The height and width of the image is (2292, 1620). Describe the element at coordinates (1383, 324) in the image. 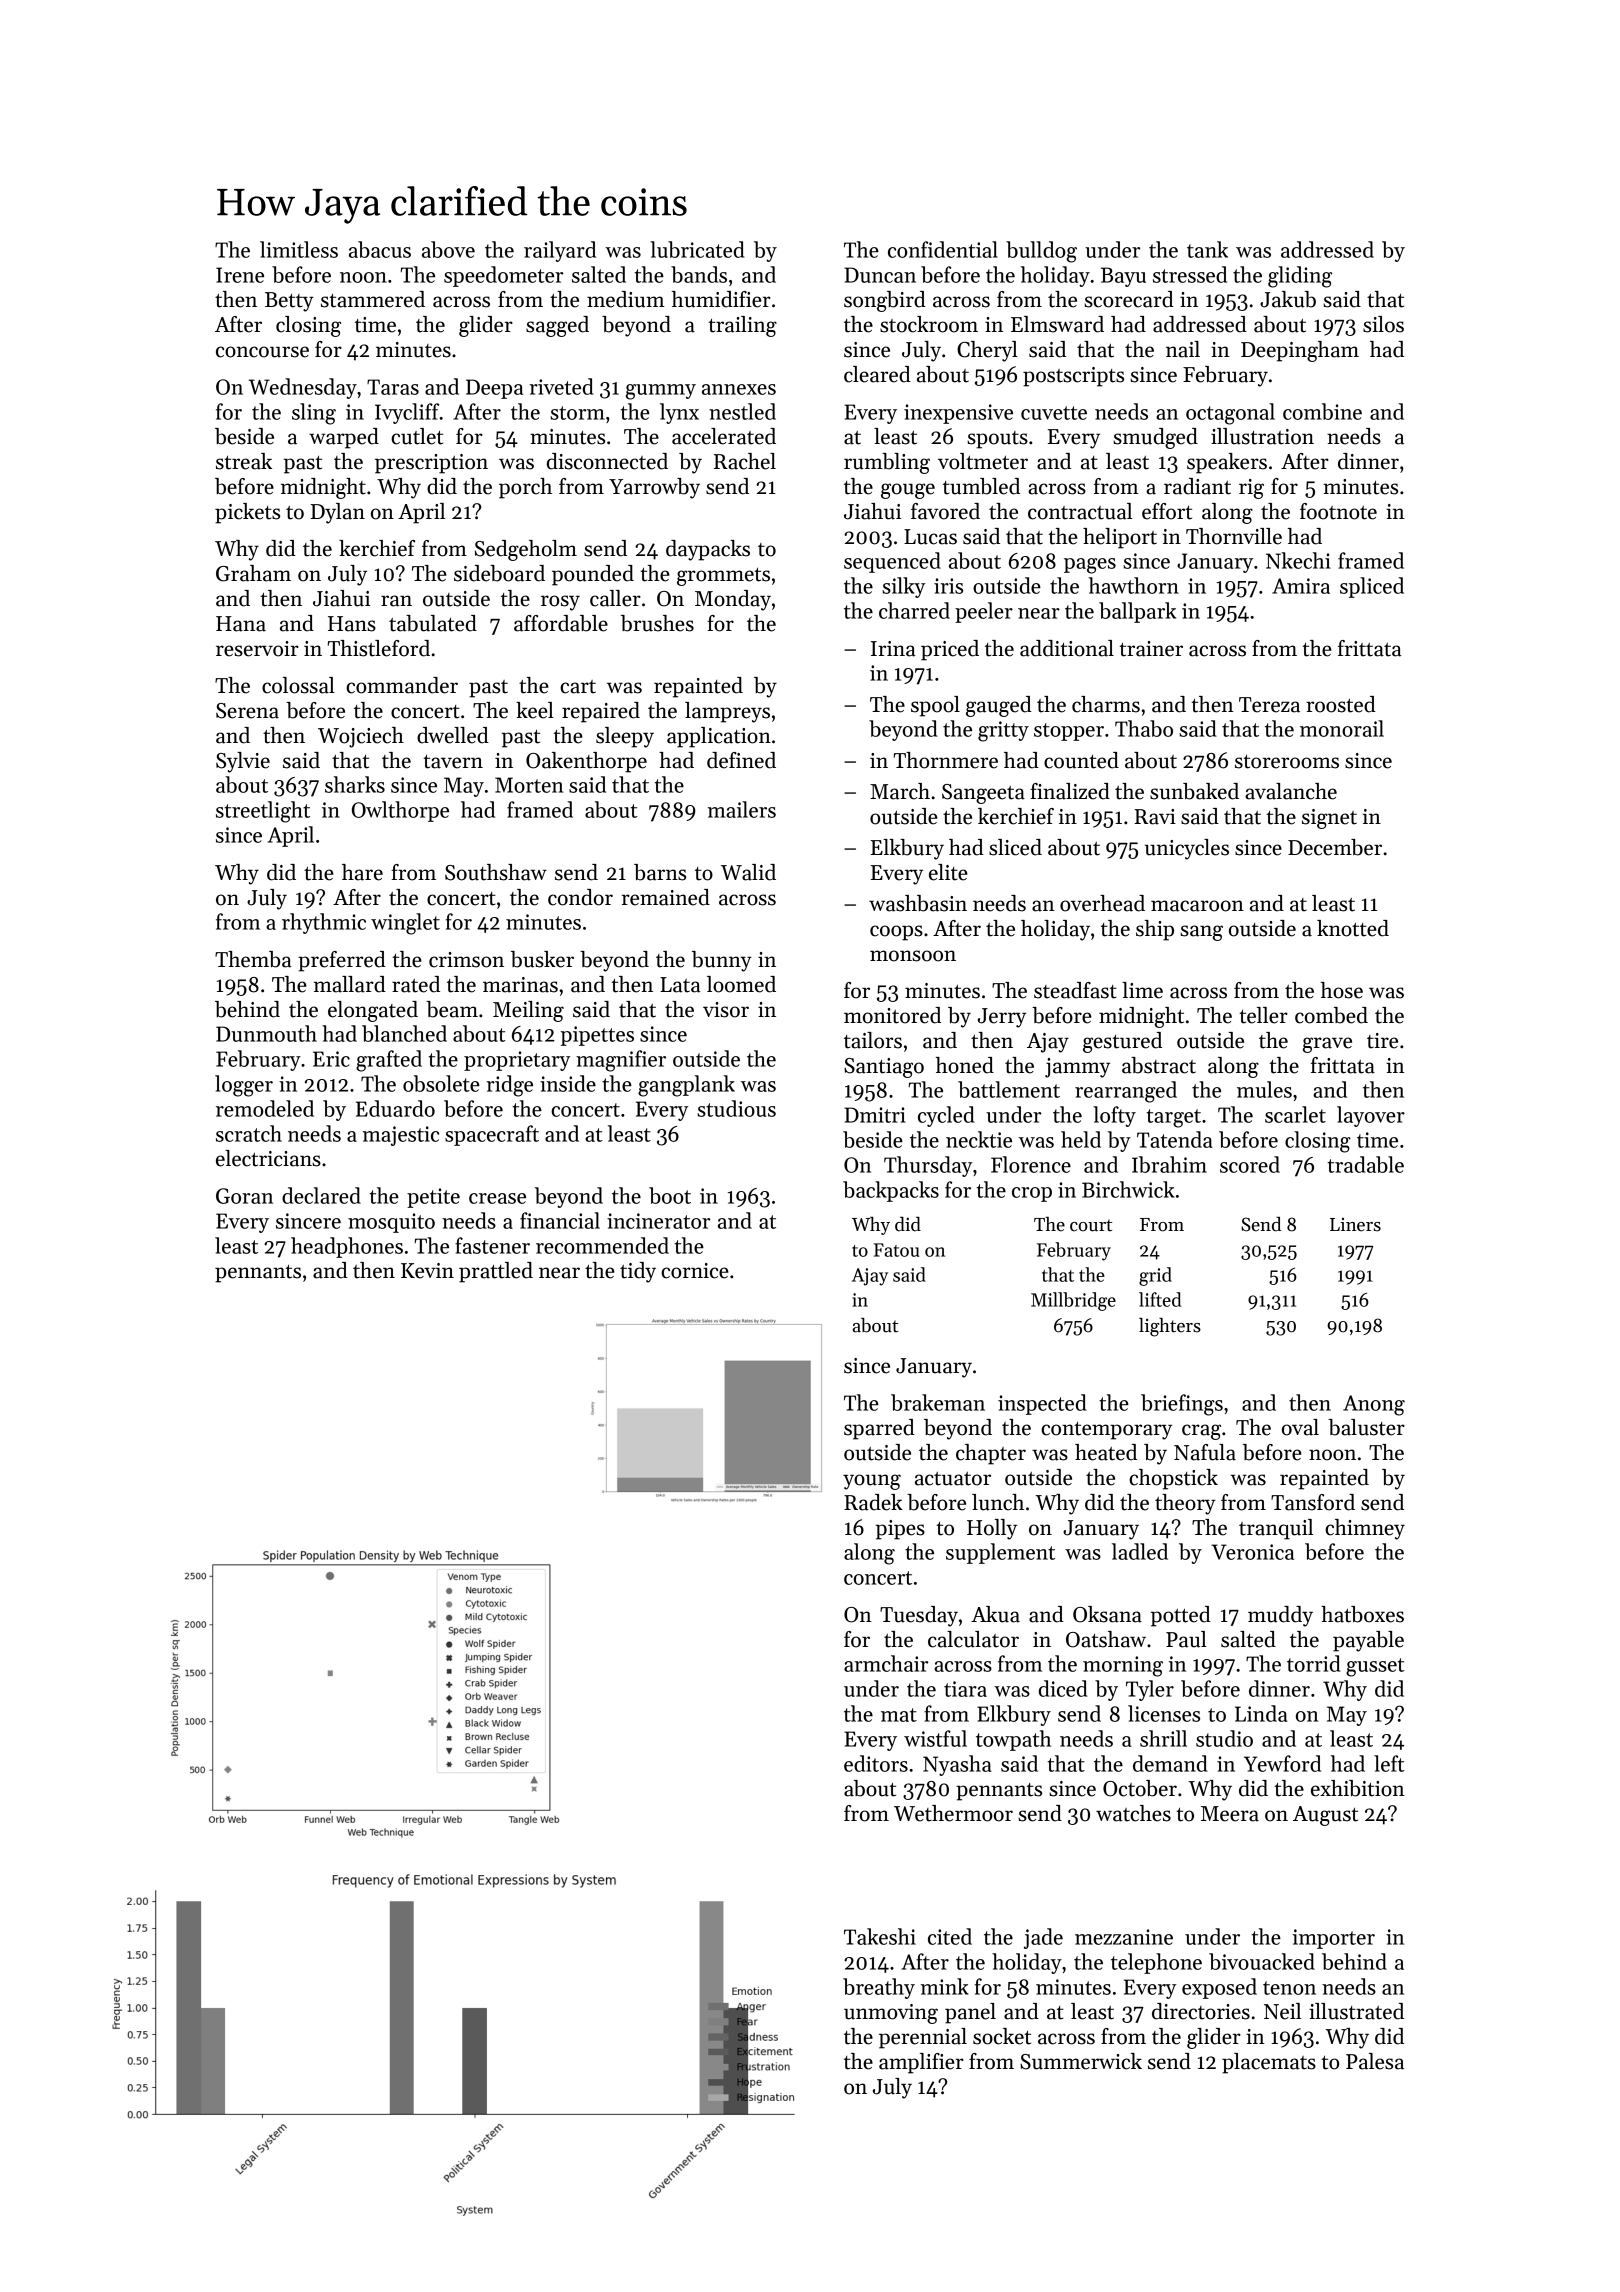

I see `silos` at that location.
